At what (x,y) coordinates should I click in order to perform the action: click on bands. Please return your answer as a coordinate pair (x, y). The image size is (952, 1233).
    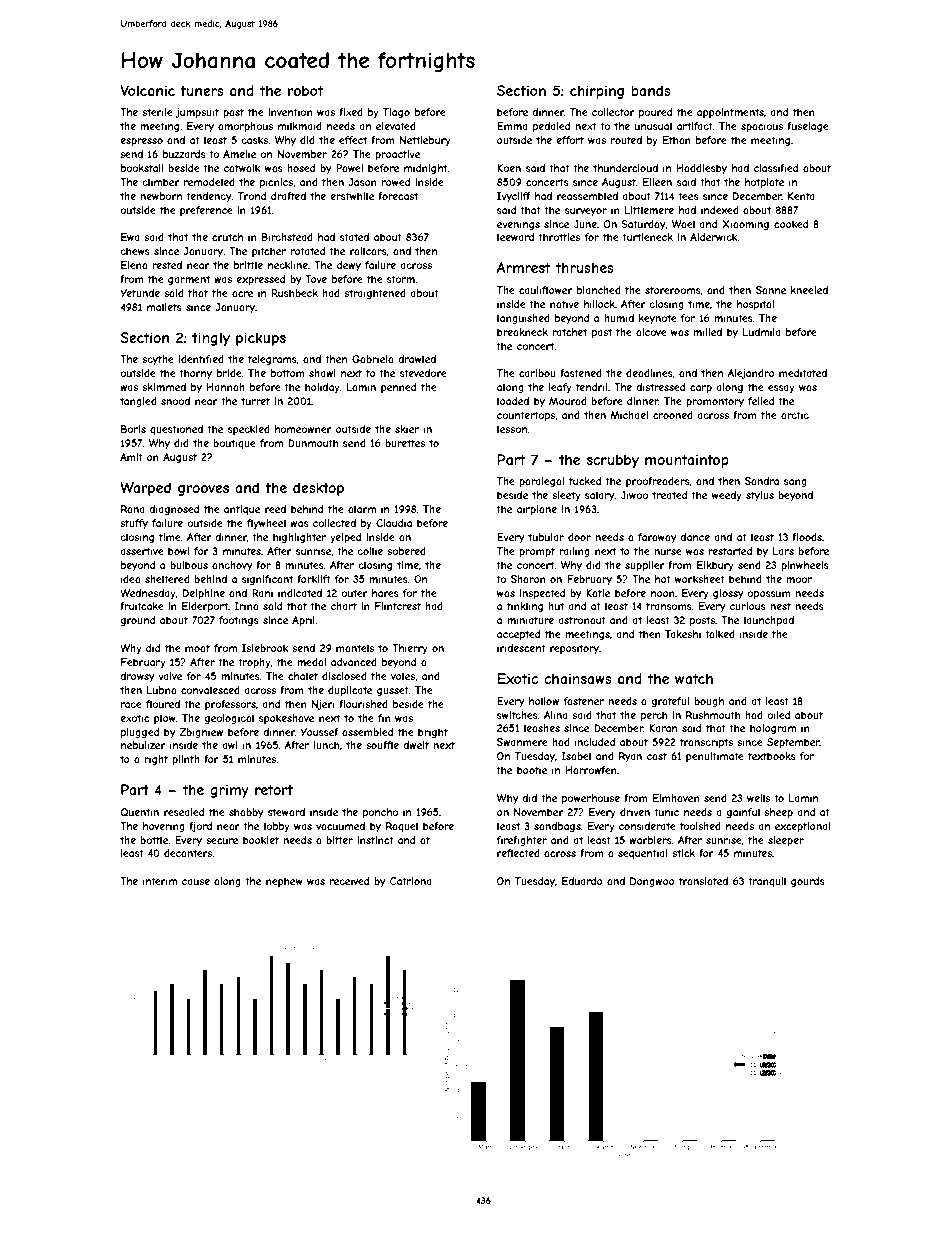
    Looking at the image, I should click on (651, 90).
